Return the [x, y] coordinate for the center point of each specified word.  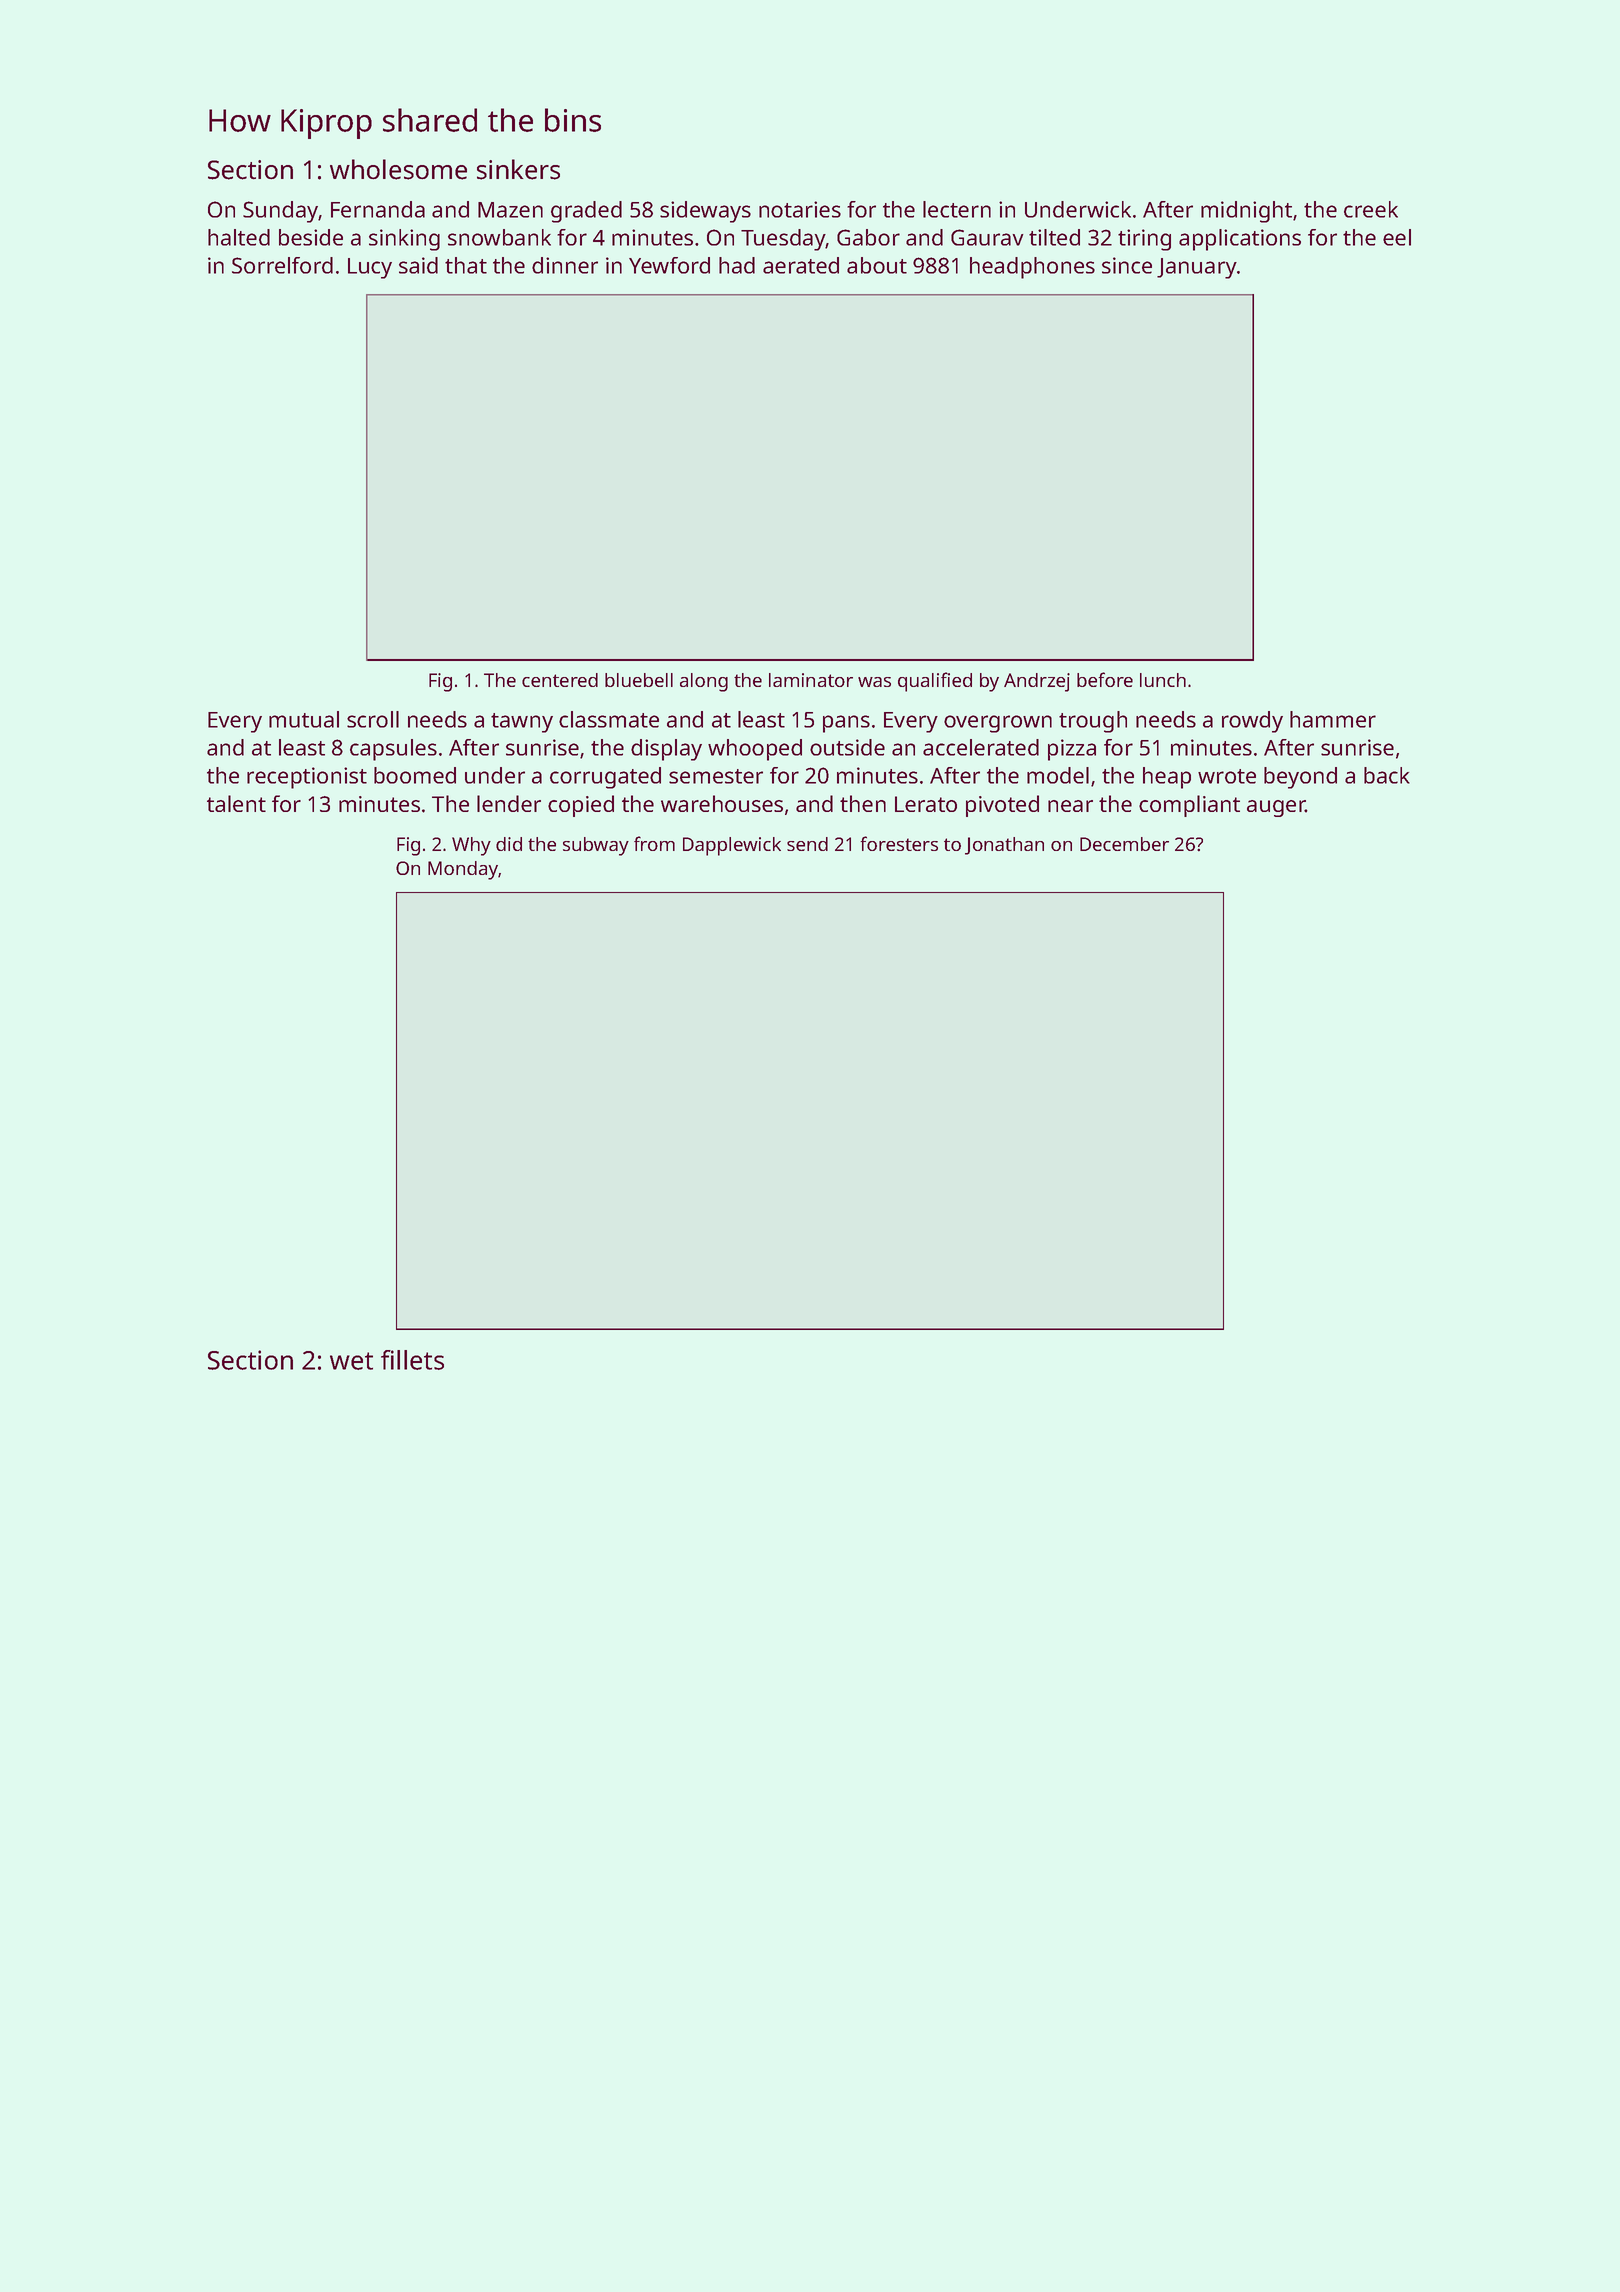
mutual [304, 719]
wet [351, 1361]
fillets [412, 1360]
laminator [811, 680]
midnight [1246, 212]
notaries [800, 209]
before [1105, 679]
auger [1276, 808]
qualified [935, 682]
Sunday [280, 212]
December [1124, 844]
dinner [565, 265]
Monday [463, 870]
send [807, 844]
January [1197, 268]
